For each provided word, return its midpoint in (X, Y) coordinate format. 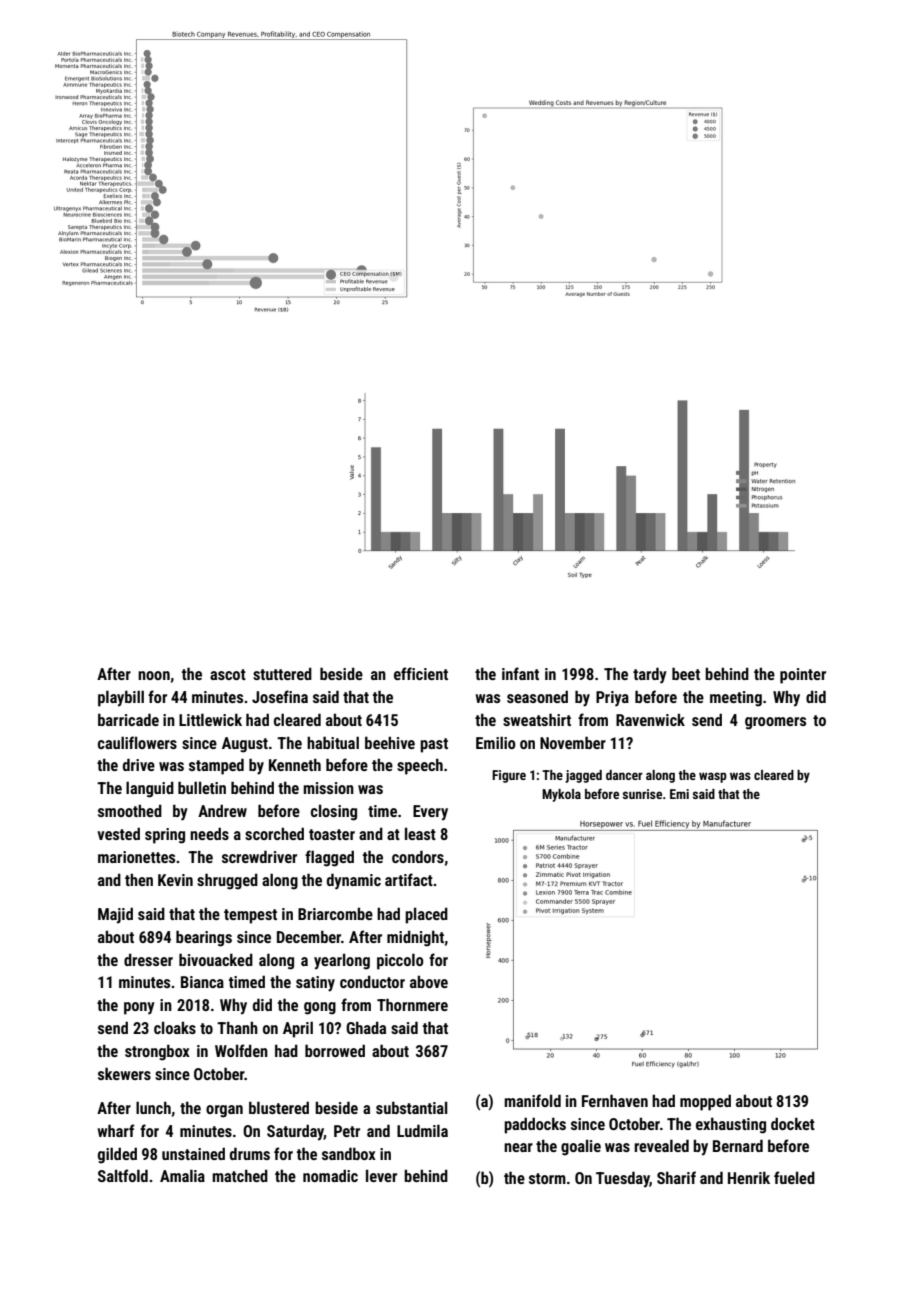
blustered (279, 1107)
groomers (775, 723)
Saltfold (123, 1175)
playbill (121, 698)
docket (793, 1123)
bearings (204, 938)
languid (150, 789)
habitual (333, 742)
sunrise (642, 794)
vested (118, 833)
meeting (736, 699)
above (429, 981)
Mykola (561, 795)
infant (520, 673)
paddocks (535, 1125)
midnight (415, 938)
